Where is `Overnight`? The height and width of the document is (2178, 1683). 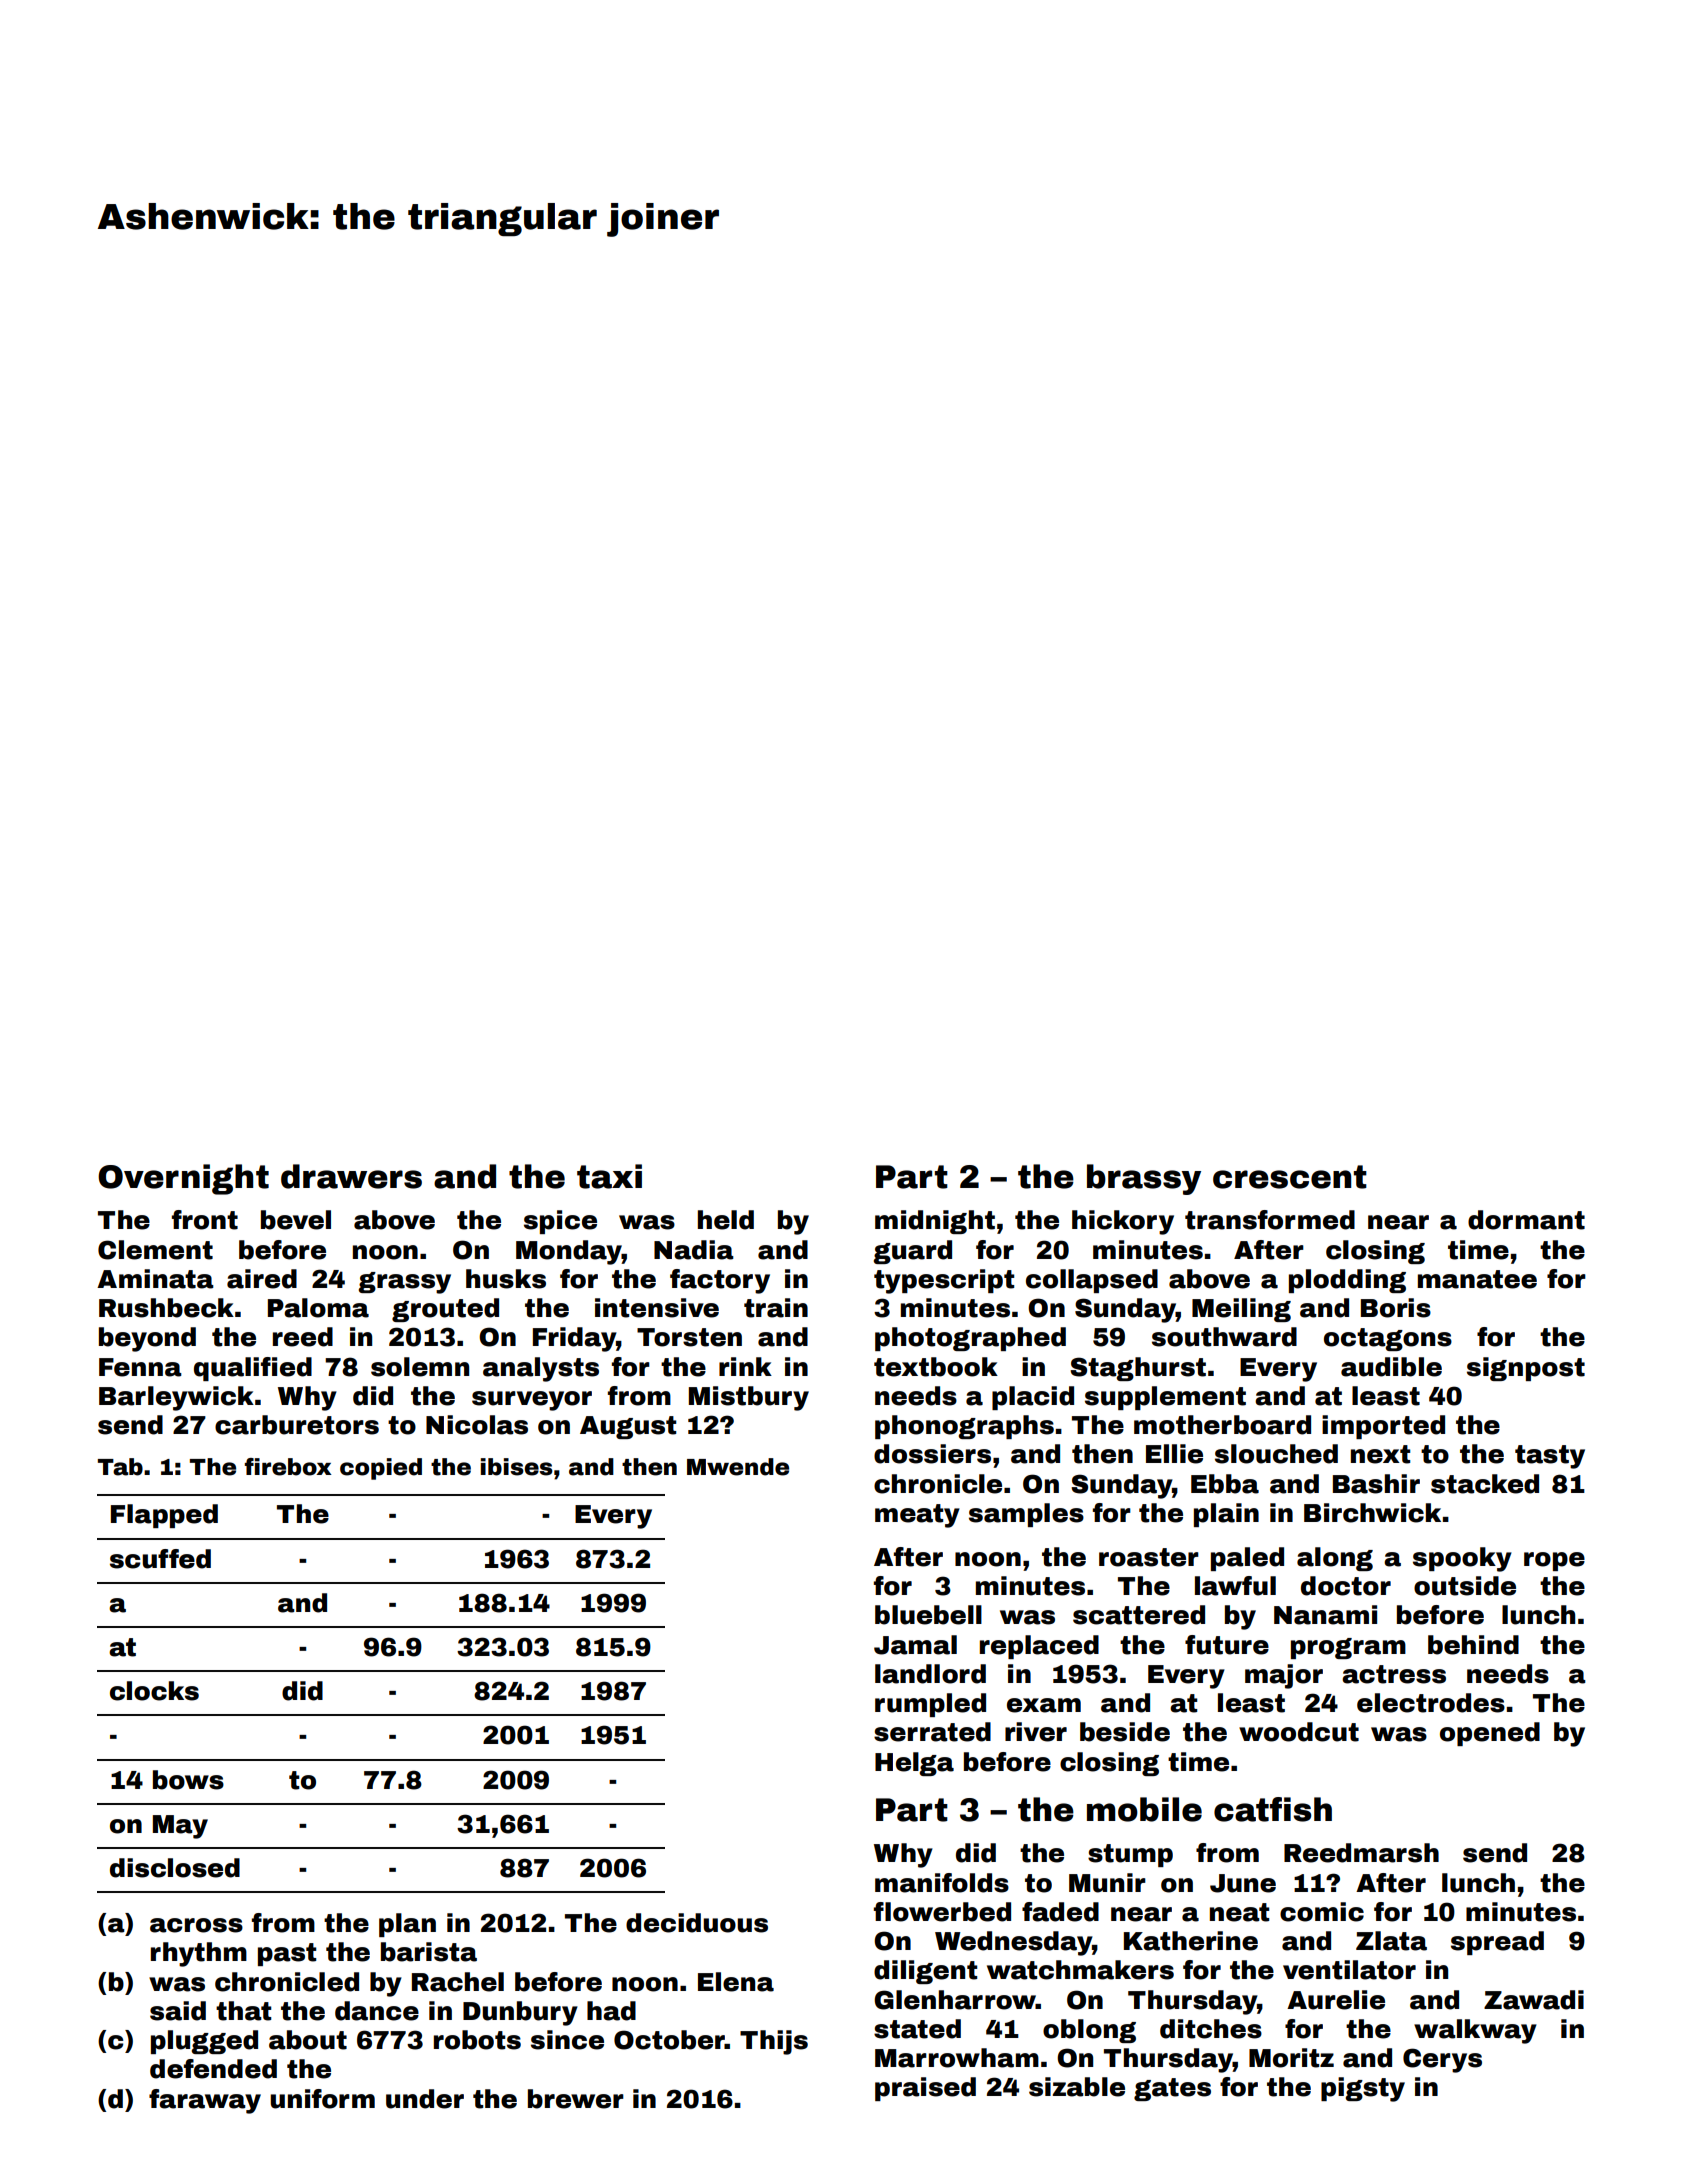
Overnight is located at coordinates (183, 1179).
